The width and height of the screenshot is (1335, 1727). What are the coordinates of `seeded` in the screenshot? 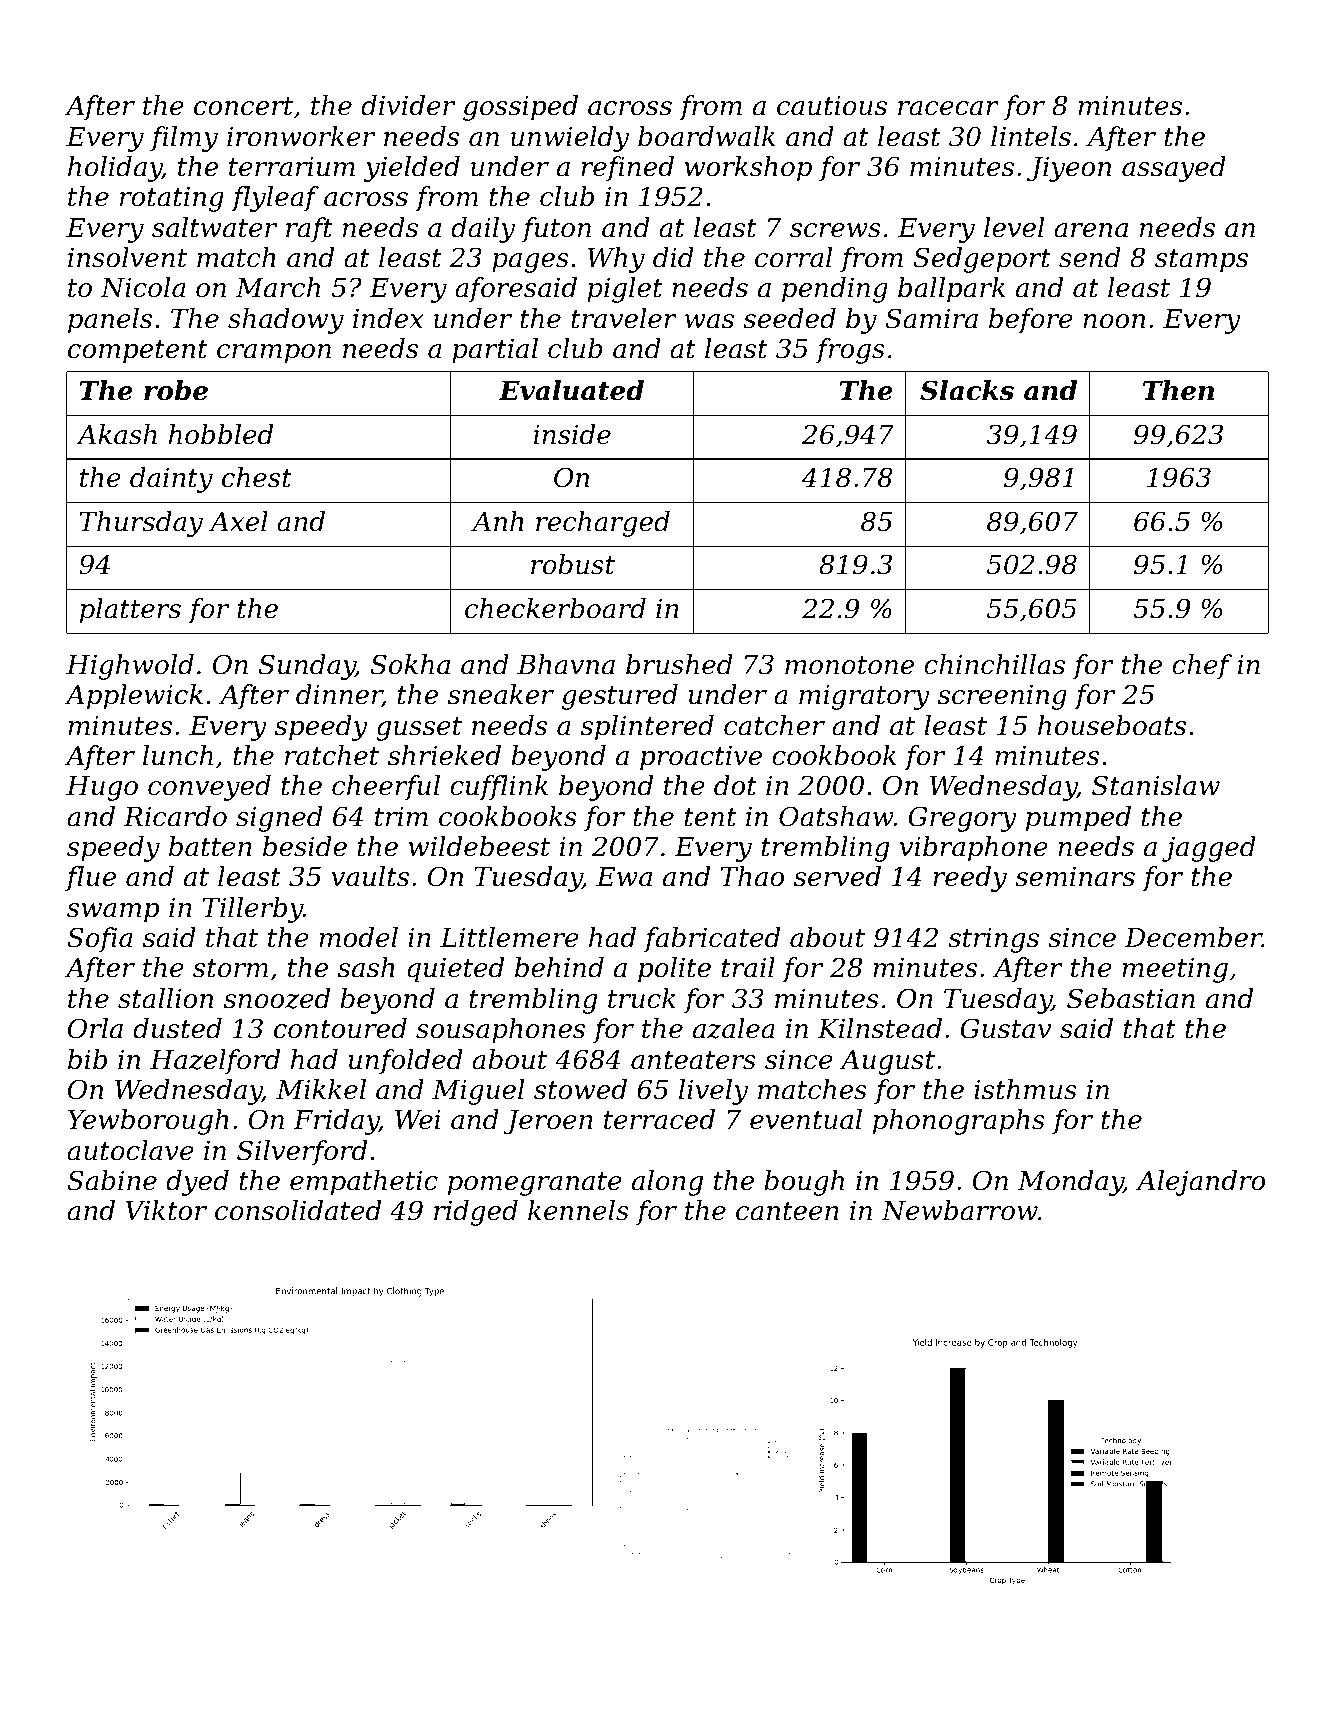 It's located at (789, 318).
